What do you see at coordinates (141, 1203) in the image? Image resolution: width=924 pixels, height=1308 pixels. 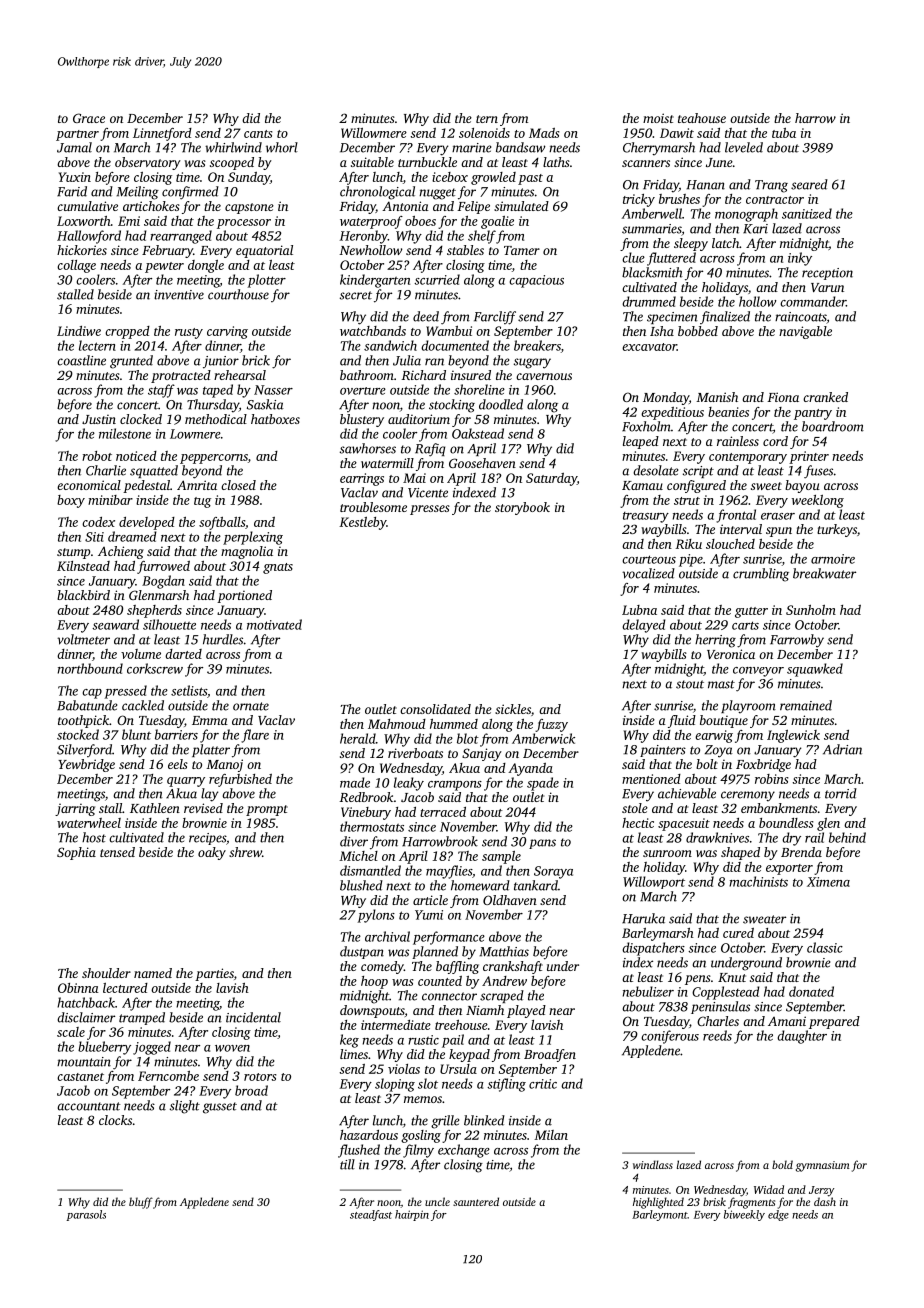 I see `bluff` at bounding box center [141, 1203].
